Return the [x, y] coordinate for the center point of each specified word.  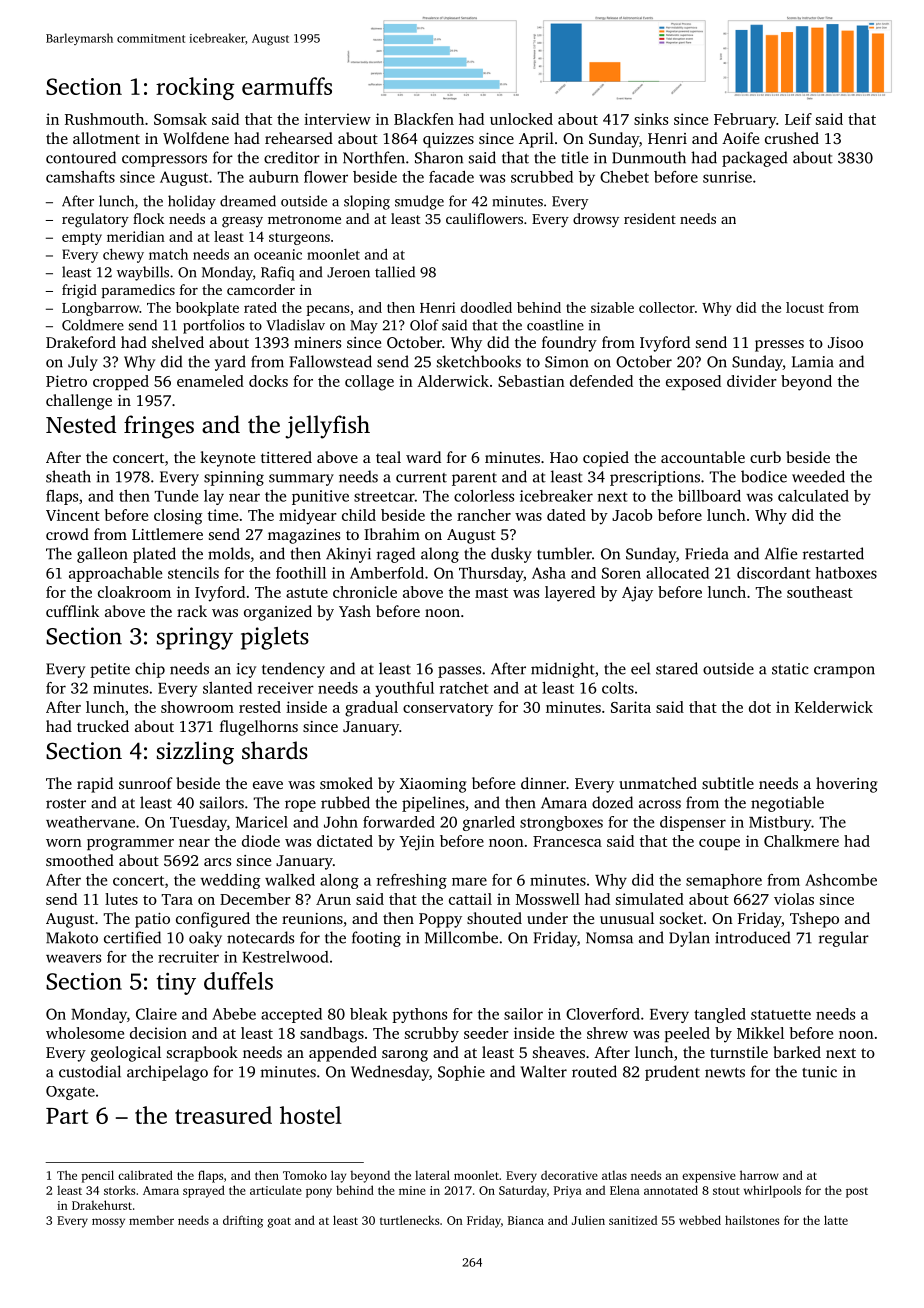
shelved [178, 342]
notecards [260, 937]
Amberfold [387, 573]
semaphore [724, 881]
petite [110, 670]
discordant [774, 573]
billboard [709, 496]
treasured [223, 1115]
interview [337, 119]
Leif [798, 119]
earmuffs [287, 86]
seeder [486, 1033]
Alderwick [453, 381]
